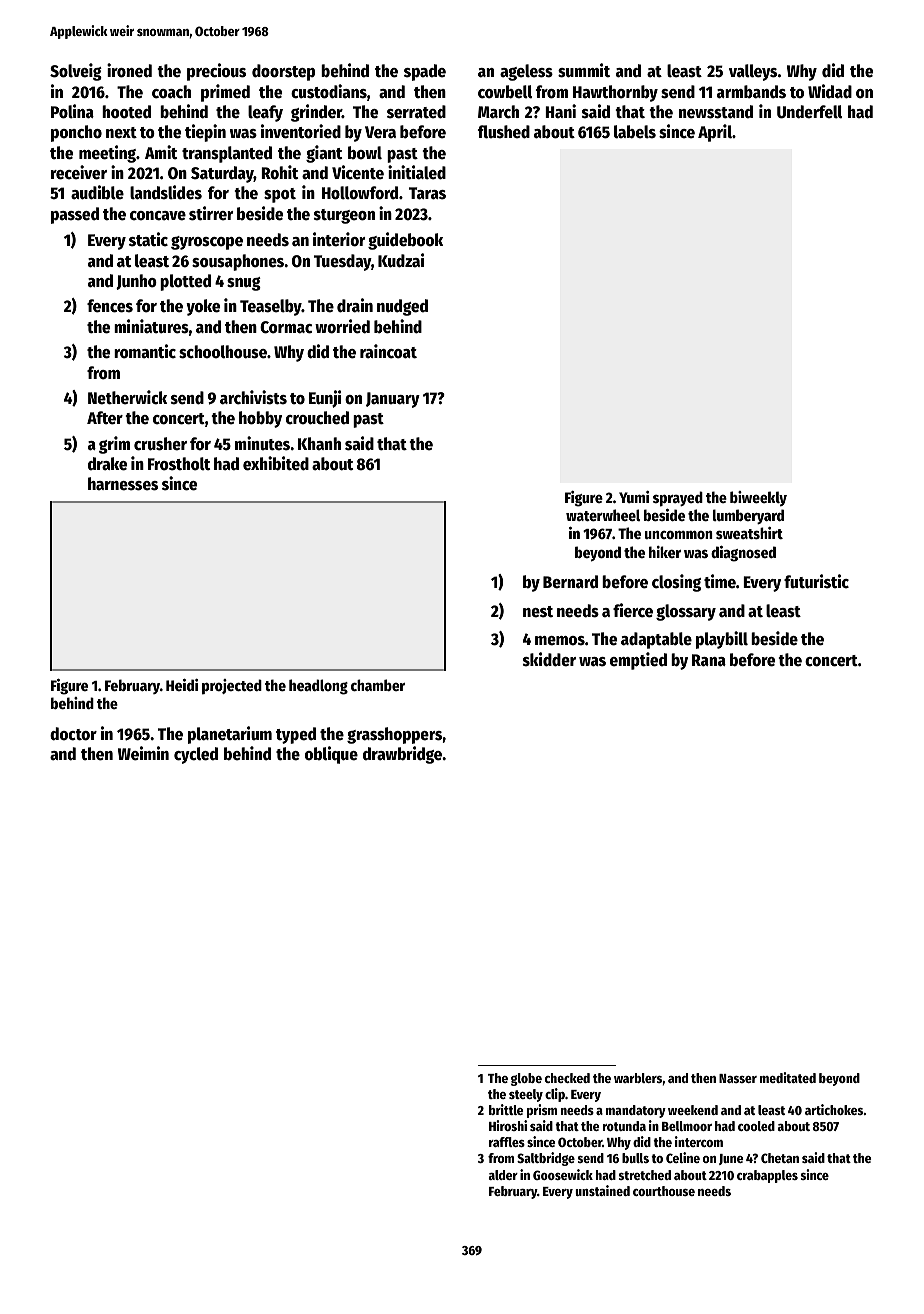 The height and width of the screenshot is (1314, 924). Describe the element at coordinates (279, 172) in the screenshot. I see `Rohit` at that location.
